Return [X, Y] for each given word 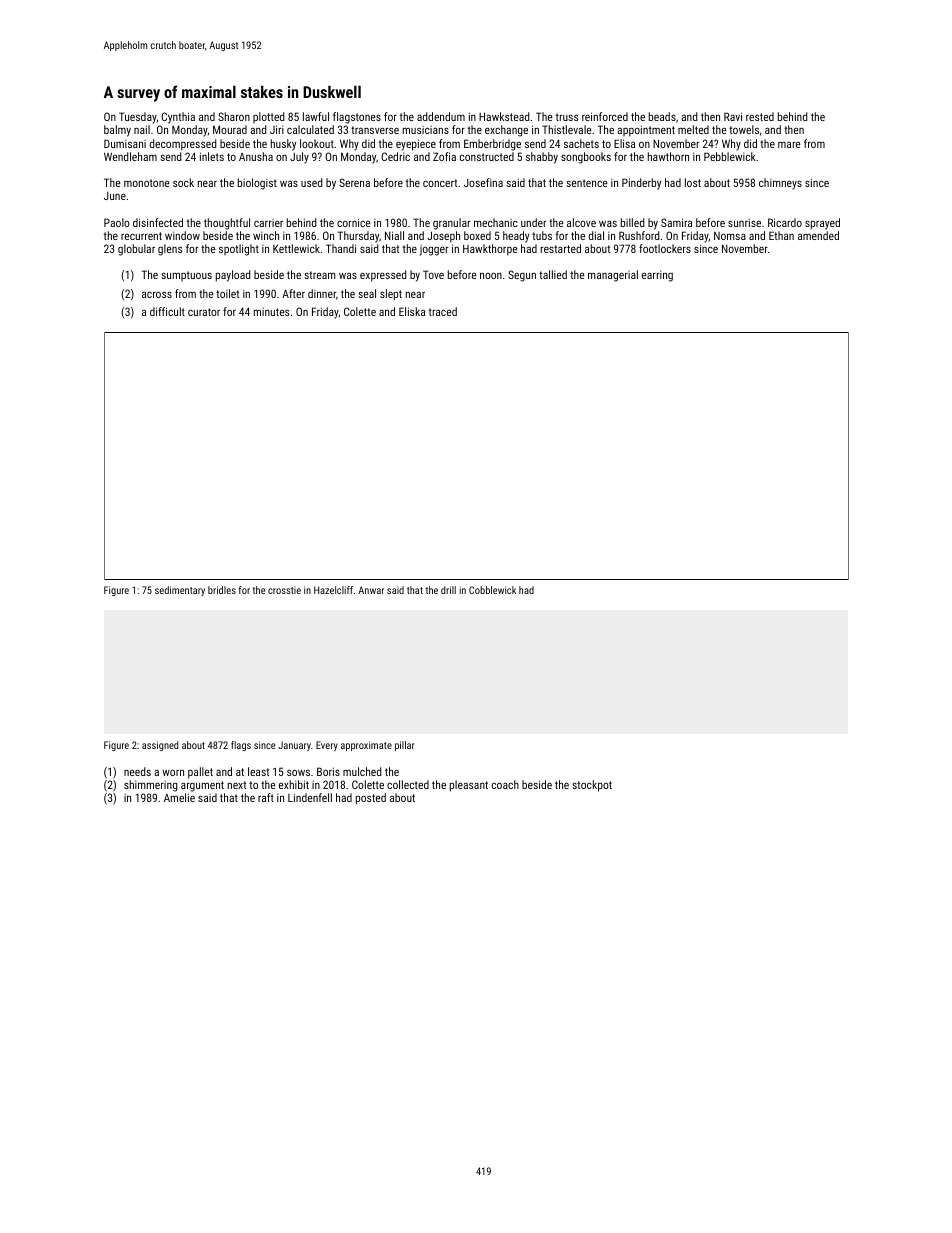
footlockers [665, 248]
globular [136, 250]
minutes [271, 312]
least [258, 771]
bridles [222, 590]
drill [448, 590]
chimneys [780, 184]
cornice [354, 222]
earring [657, 276]
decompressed [183, 145]
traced [443, 311]
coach [505, 784]
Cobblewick [492, 590]
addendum [441, 116]
